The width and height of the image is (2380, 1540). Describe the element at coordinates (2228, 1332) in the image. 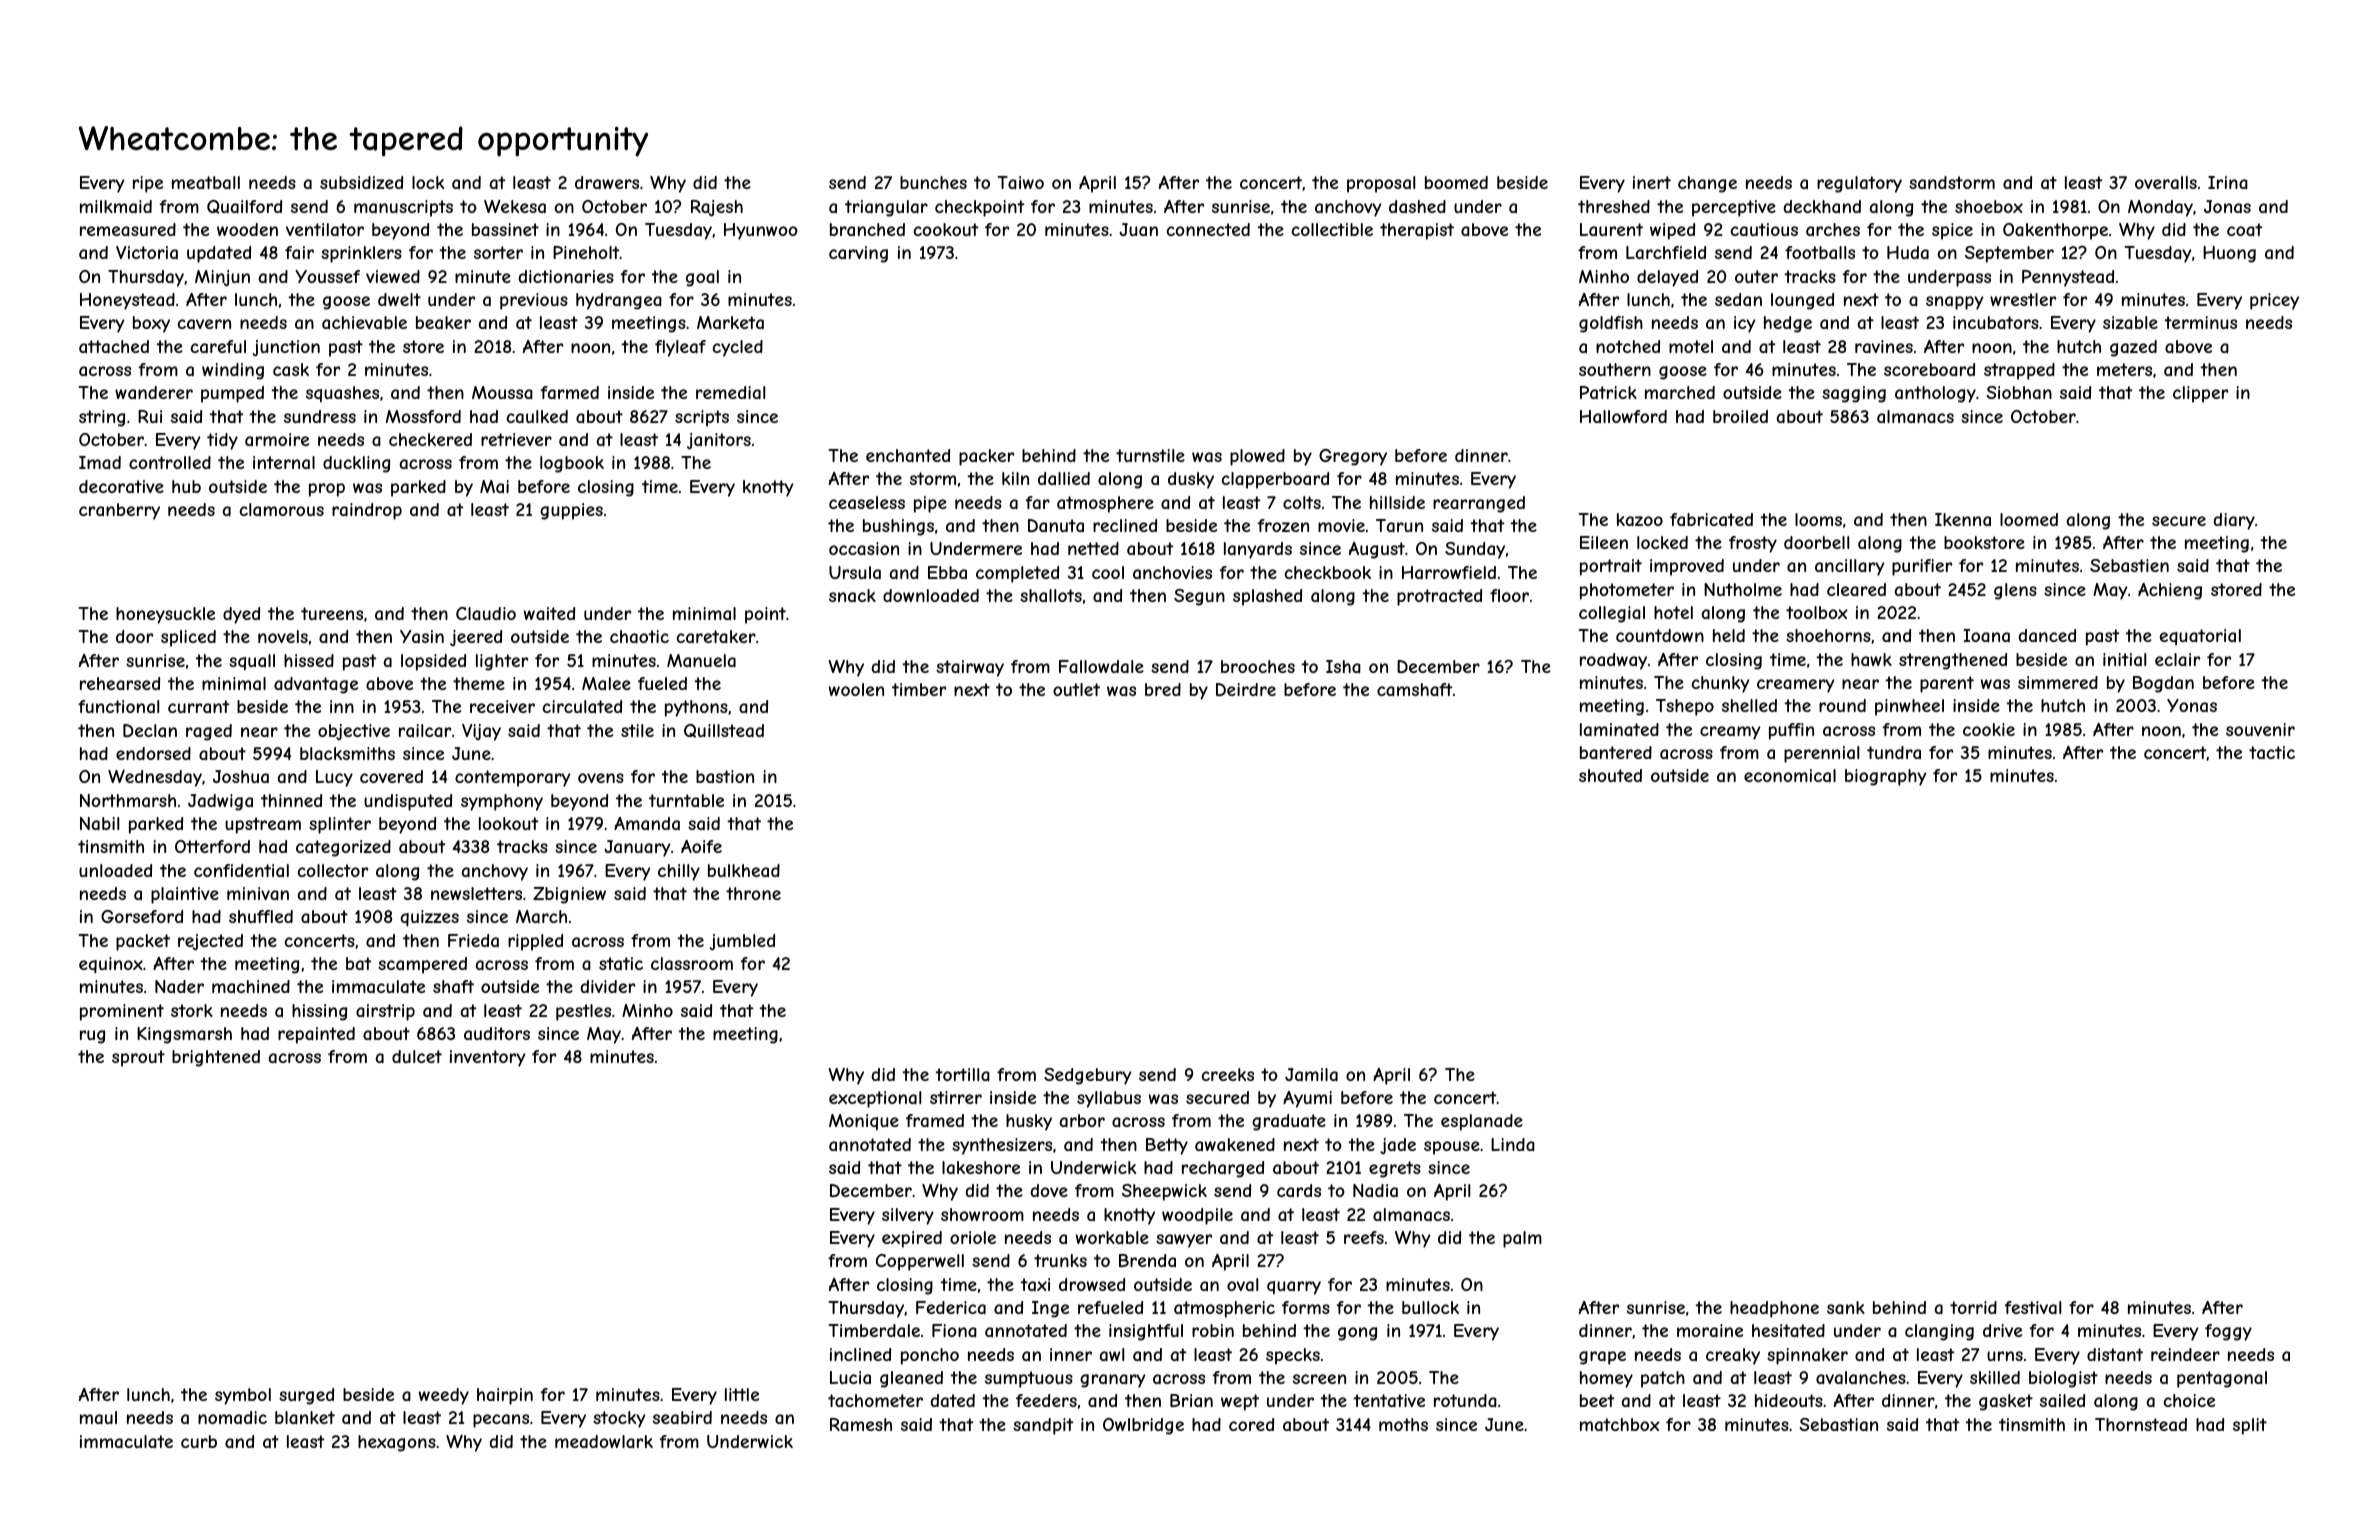

I see `foggy` at that location.
